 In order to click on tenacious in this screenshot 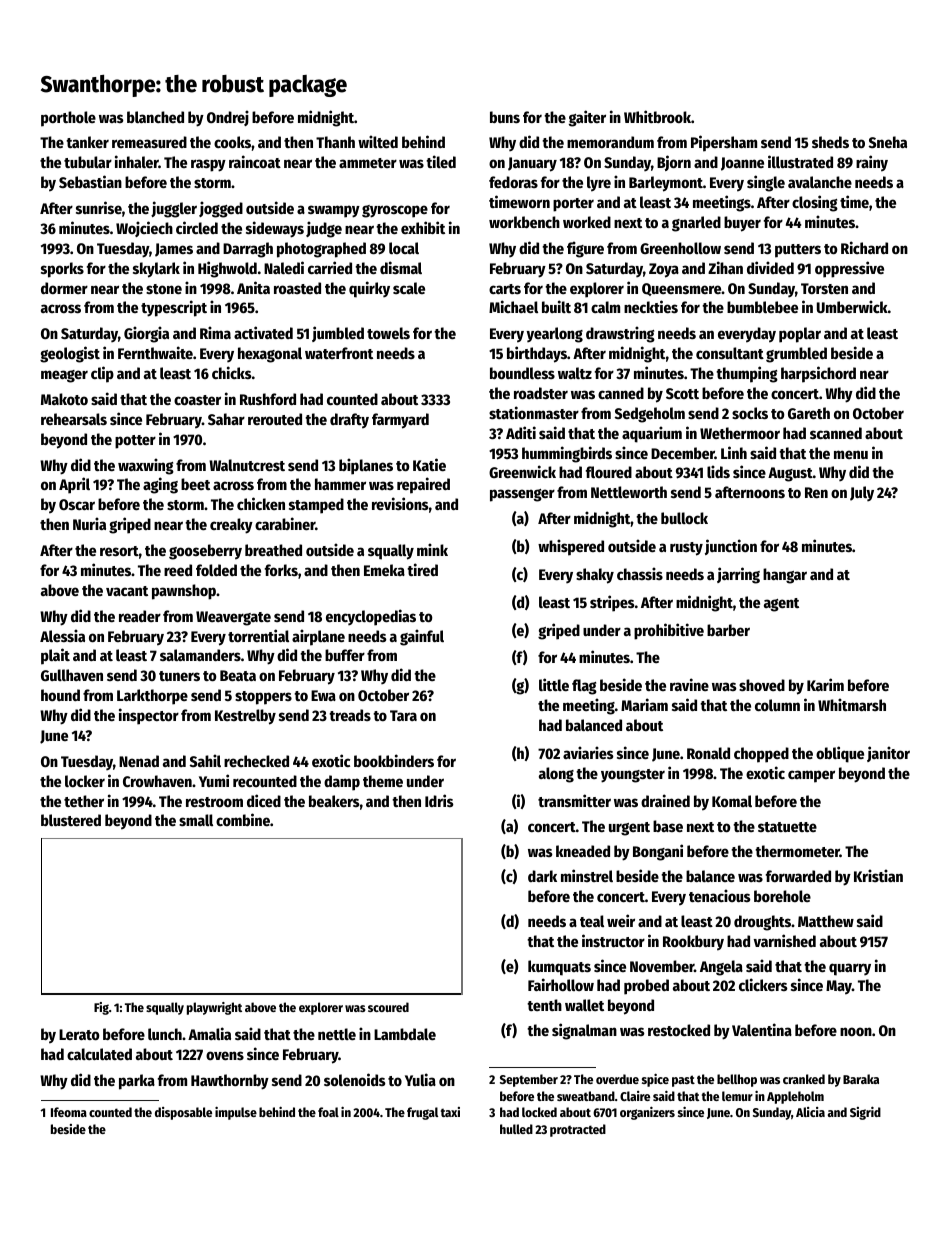, I will do `click(720, 895)`.
